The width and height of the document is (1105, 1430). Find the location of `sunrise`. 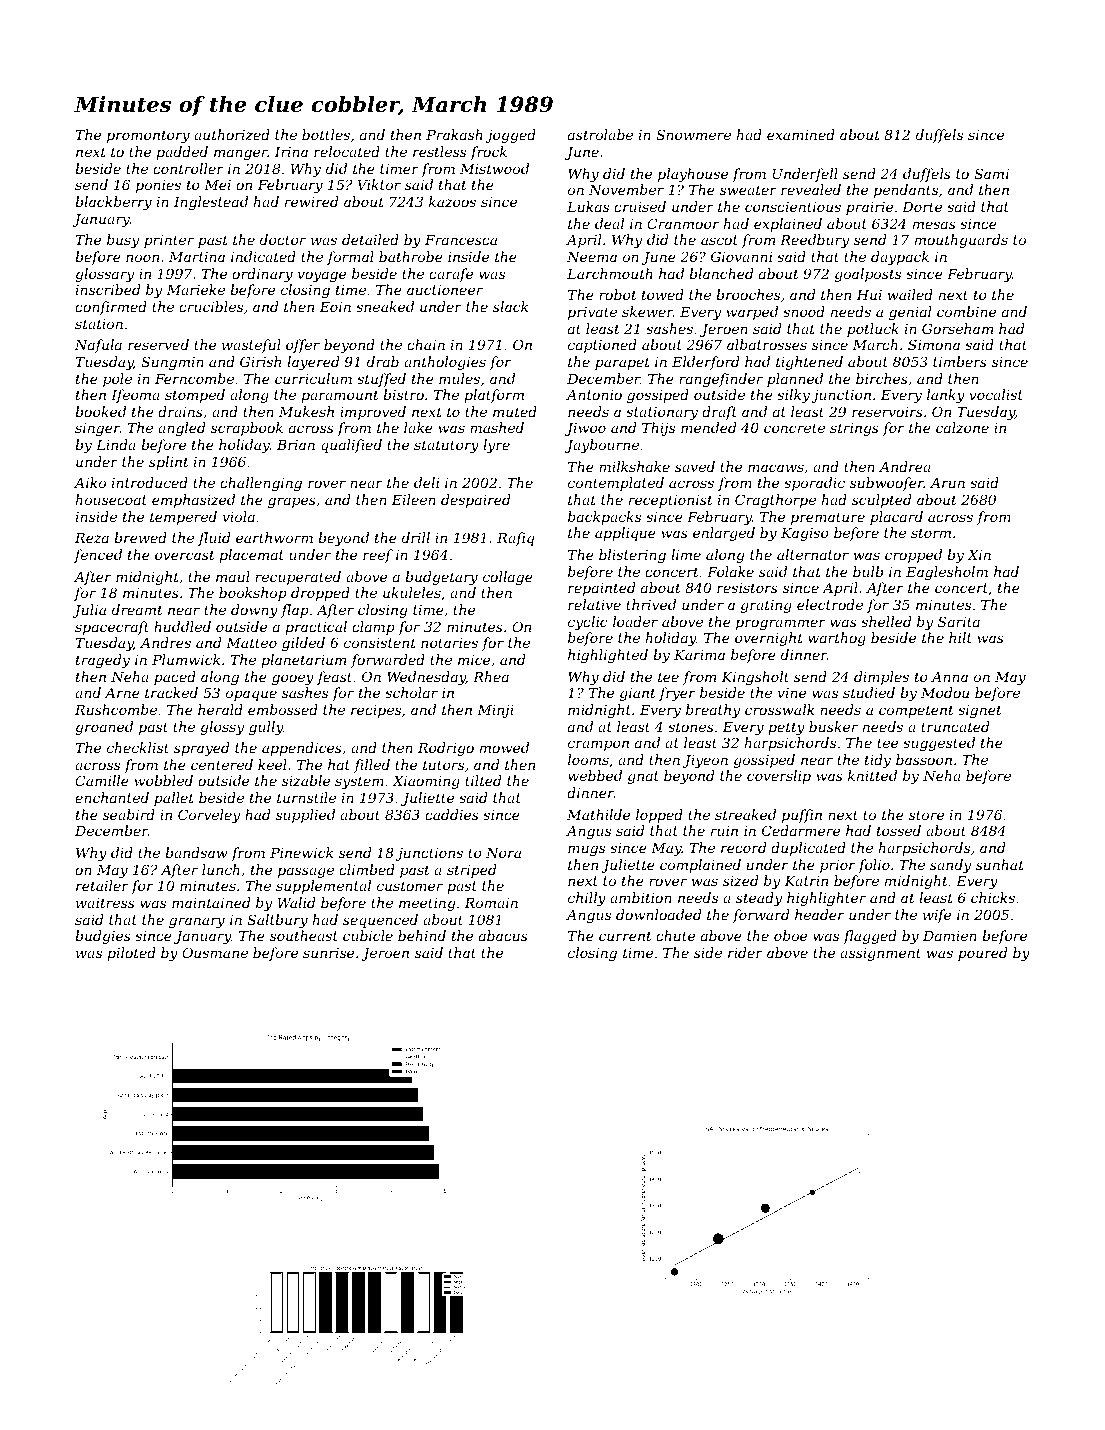

sunrise is located at coordinates (328, 953).
